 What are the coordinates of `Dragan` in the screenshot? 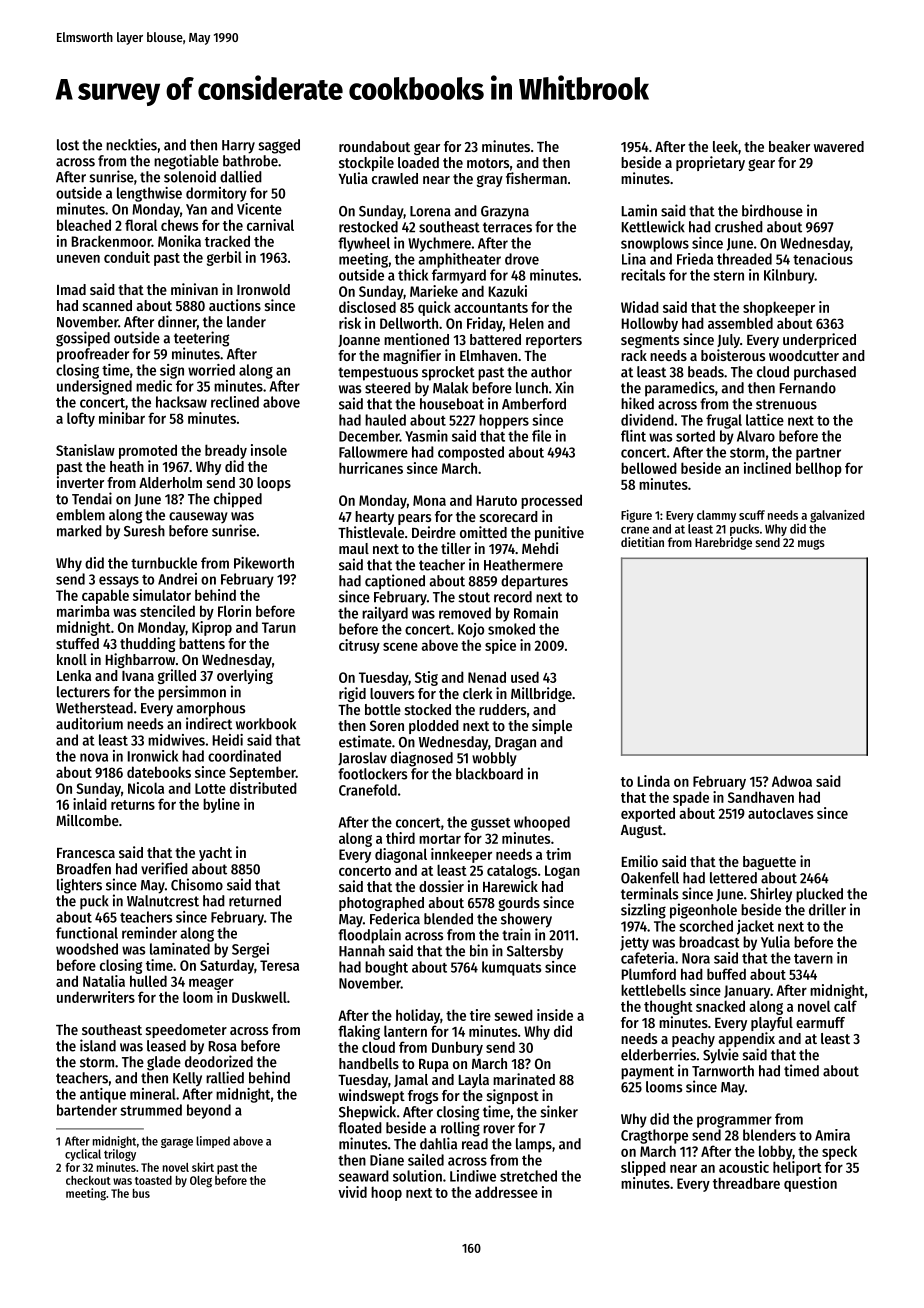 It's located at (515, 744).
